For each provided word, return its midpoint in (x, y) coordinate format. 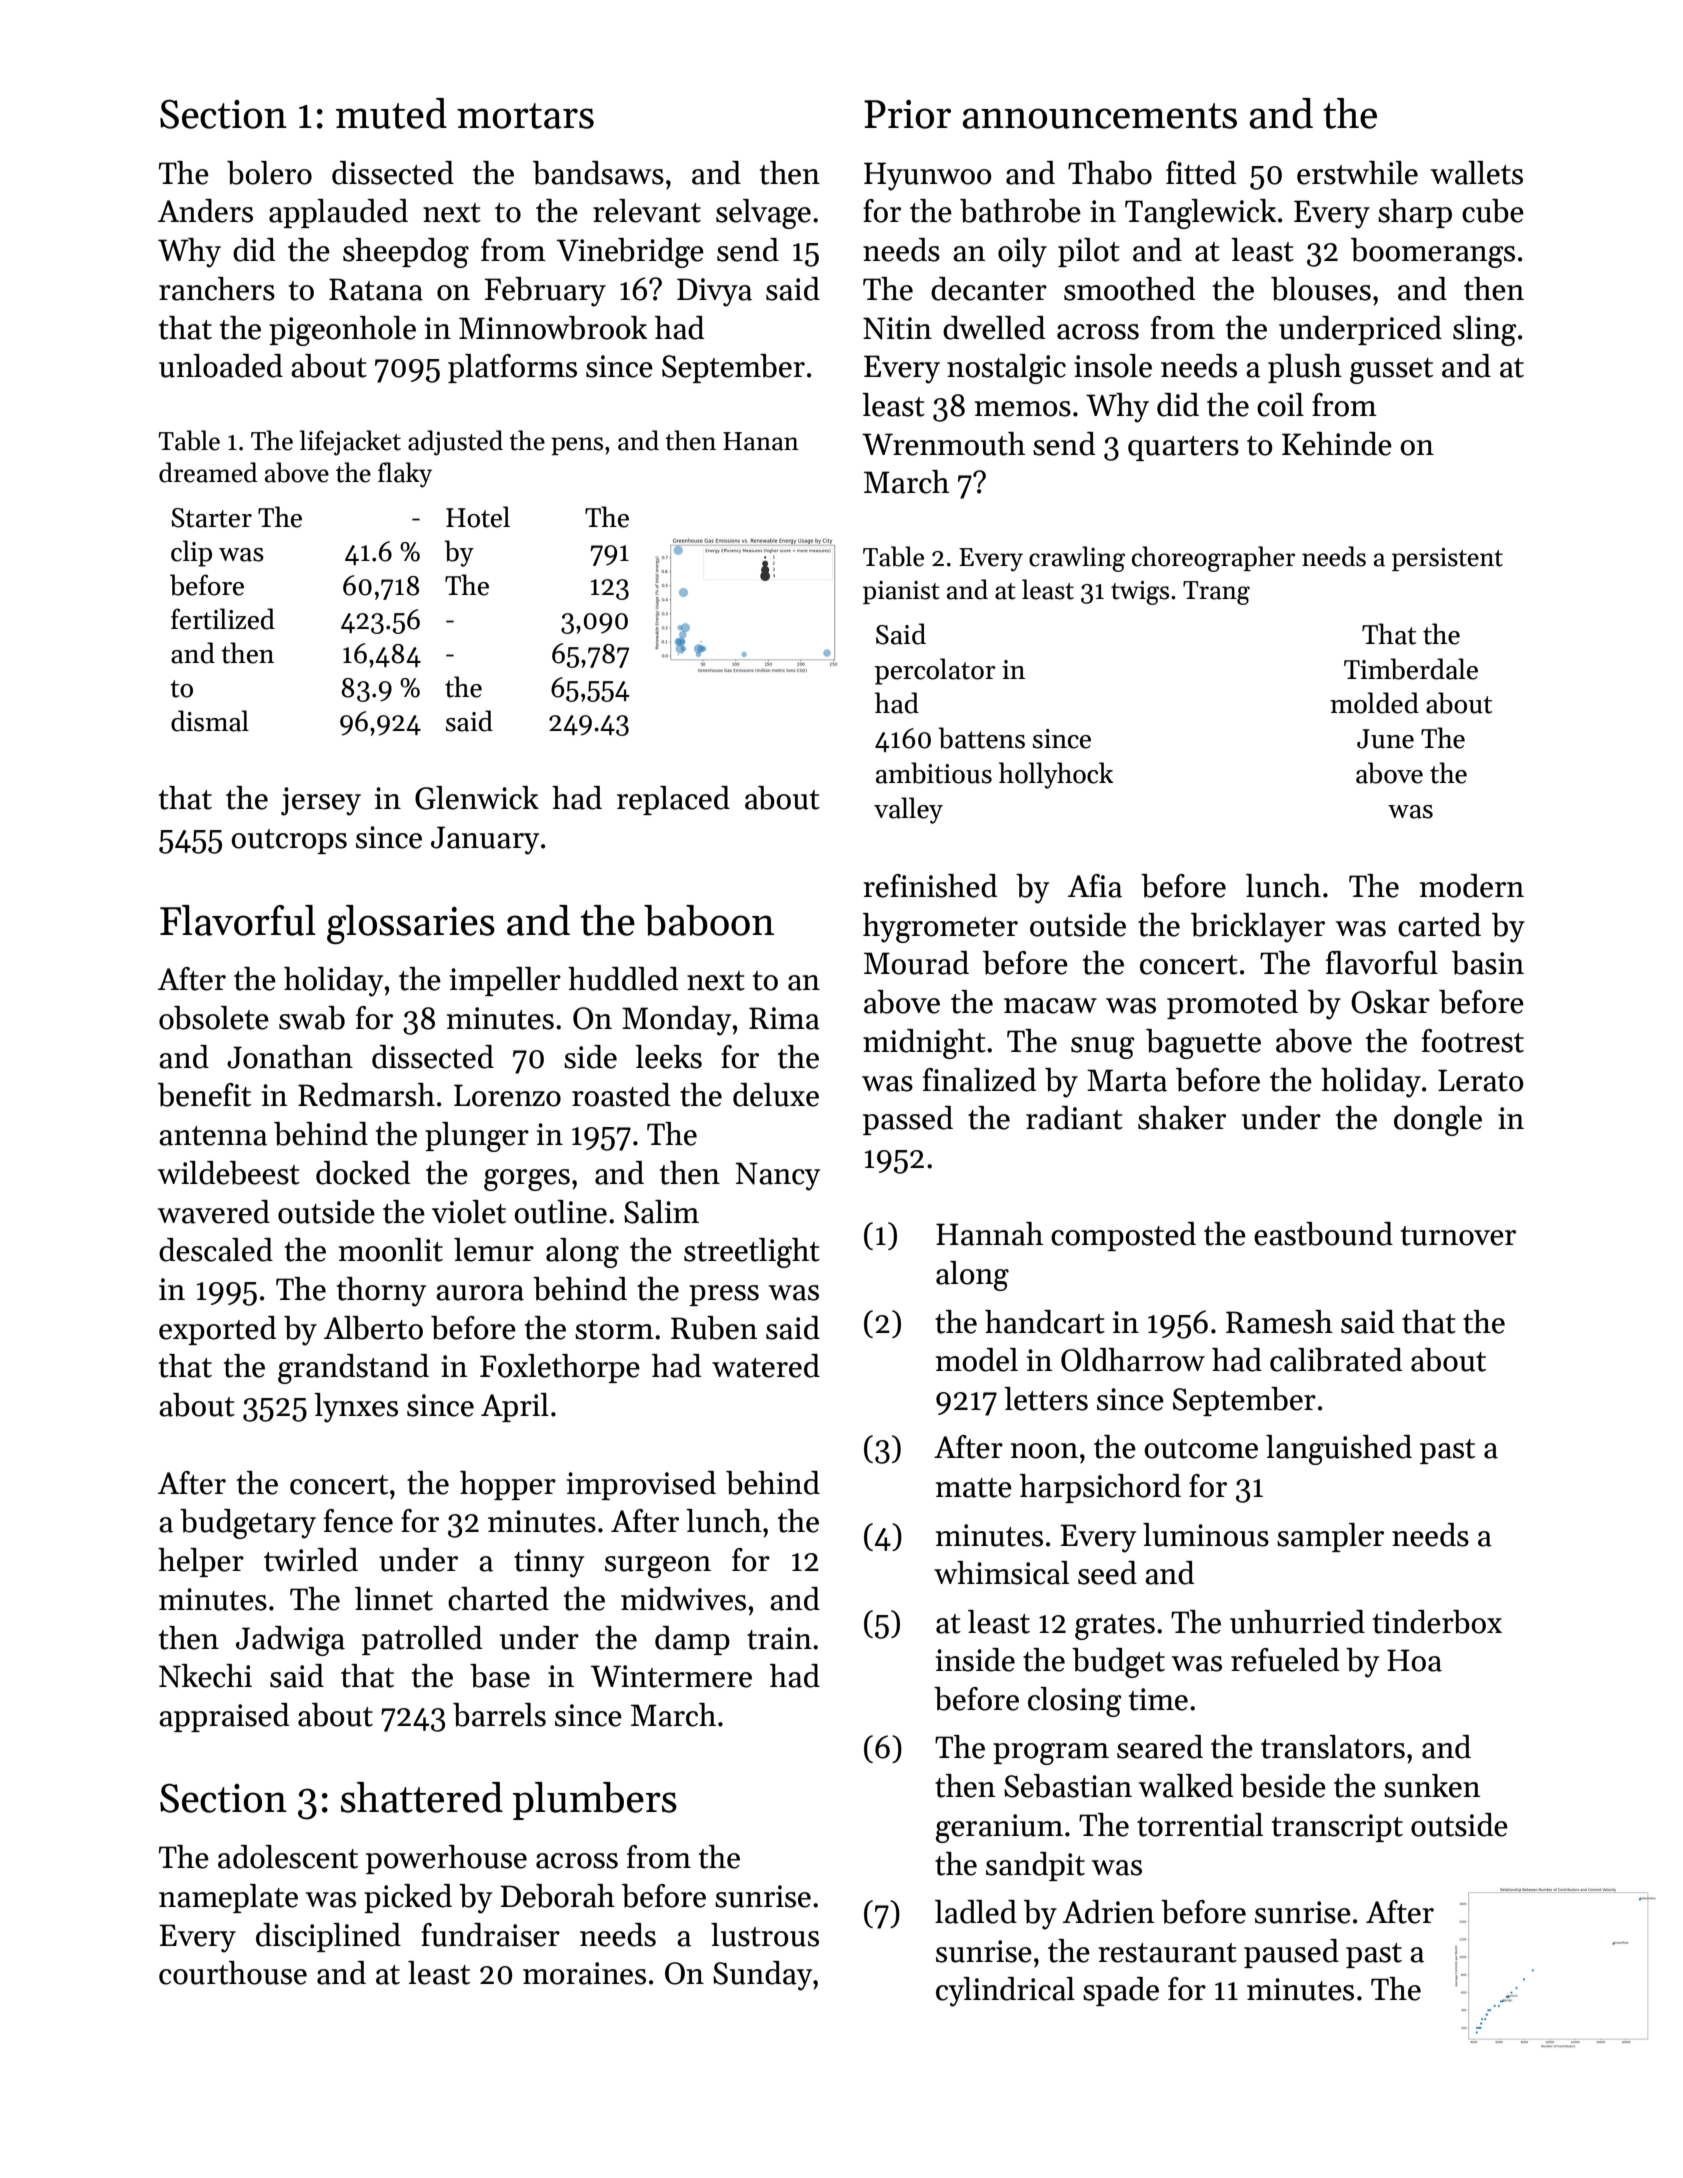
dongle (1438, 1121)
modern (1472, 886)
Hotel (478, 517)
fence (358, 1521)
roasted (621, 1095)
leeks (668, 1057)
